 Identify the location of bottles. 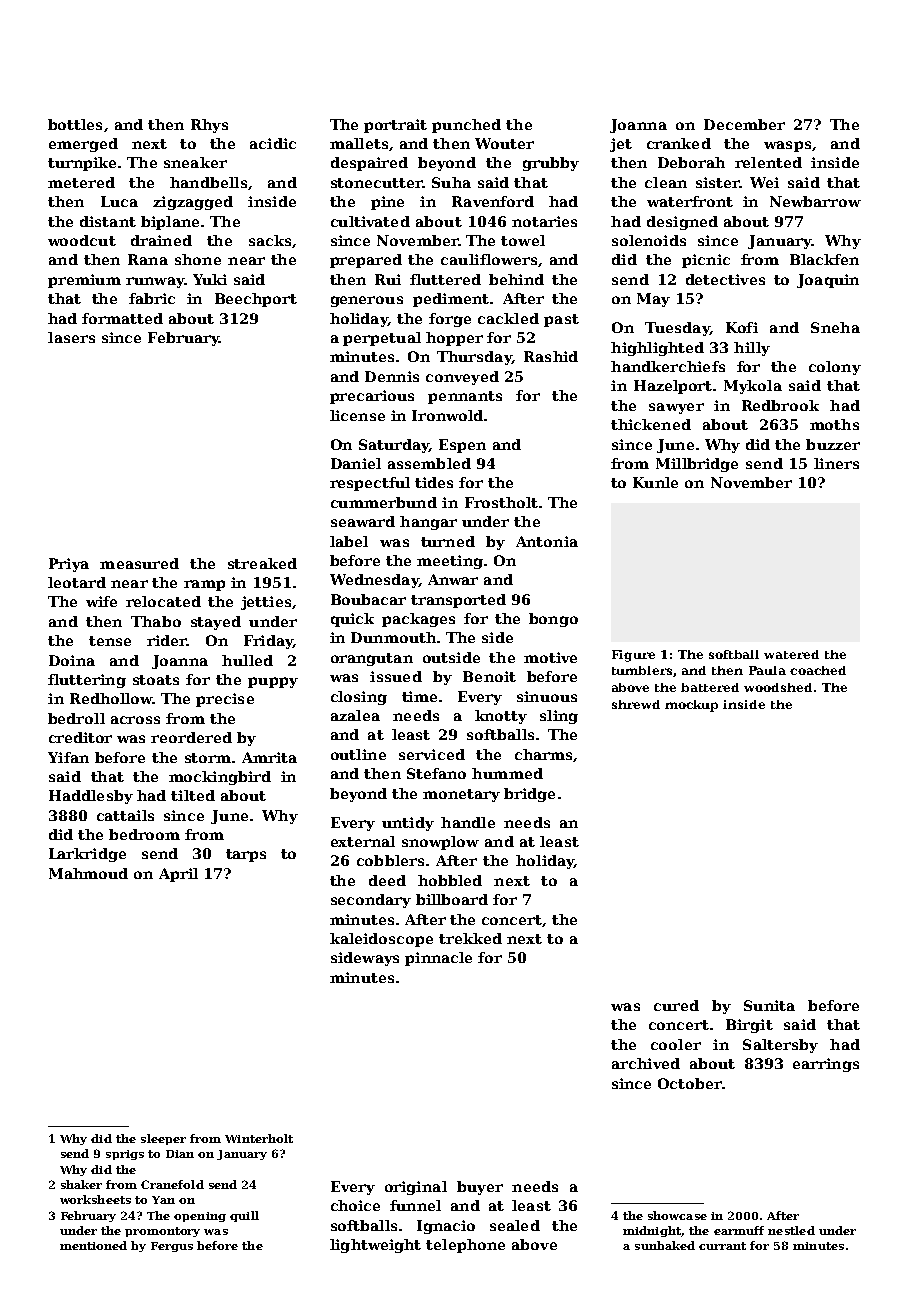
(75, 124).
